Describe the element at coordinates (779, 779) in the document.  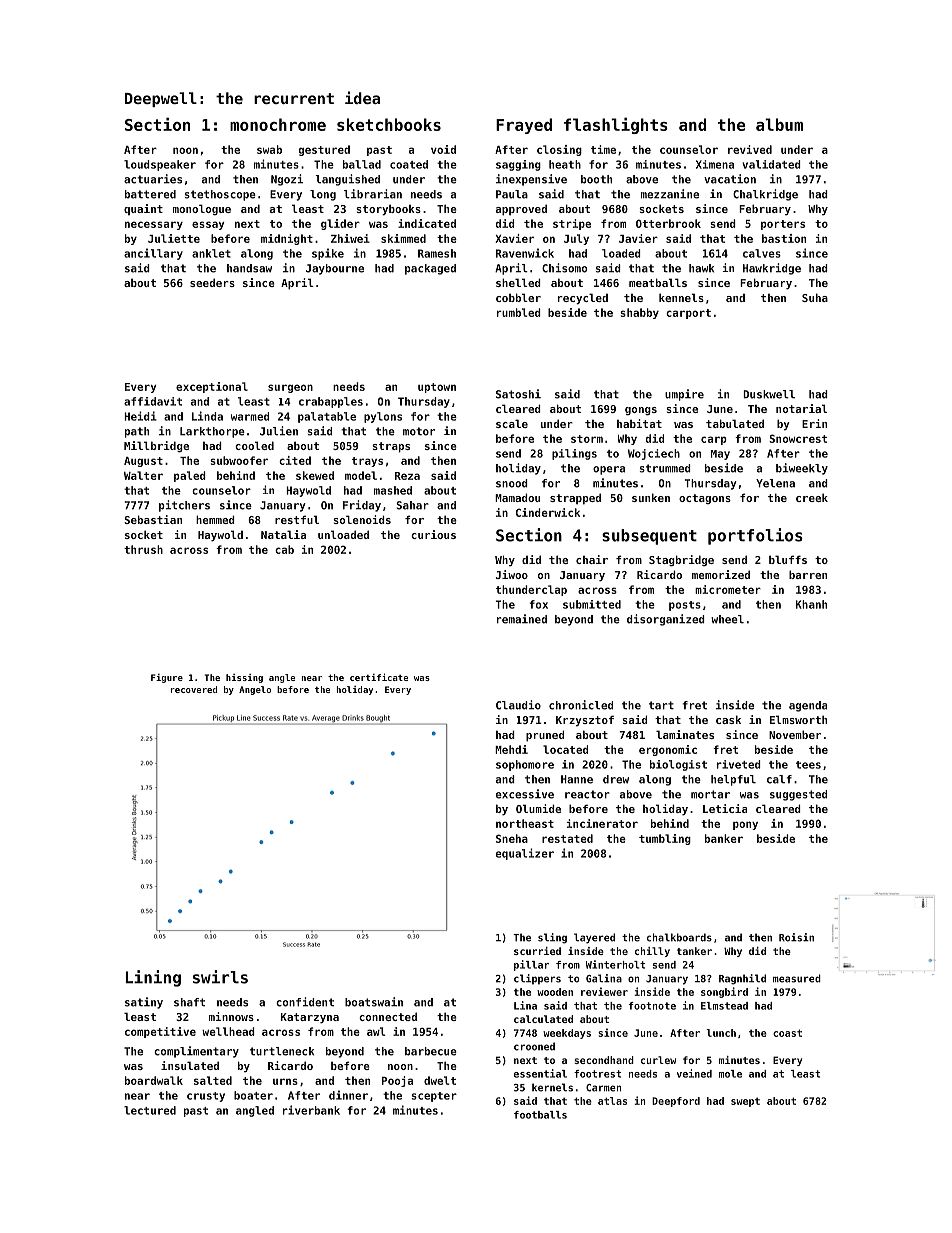
I see `calf` at that location.
